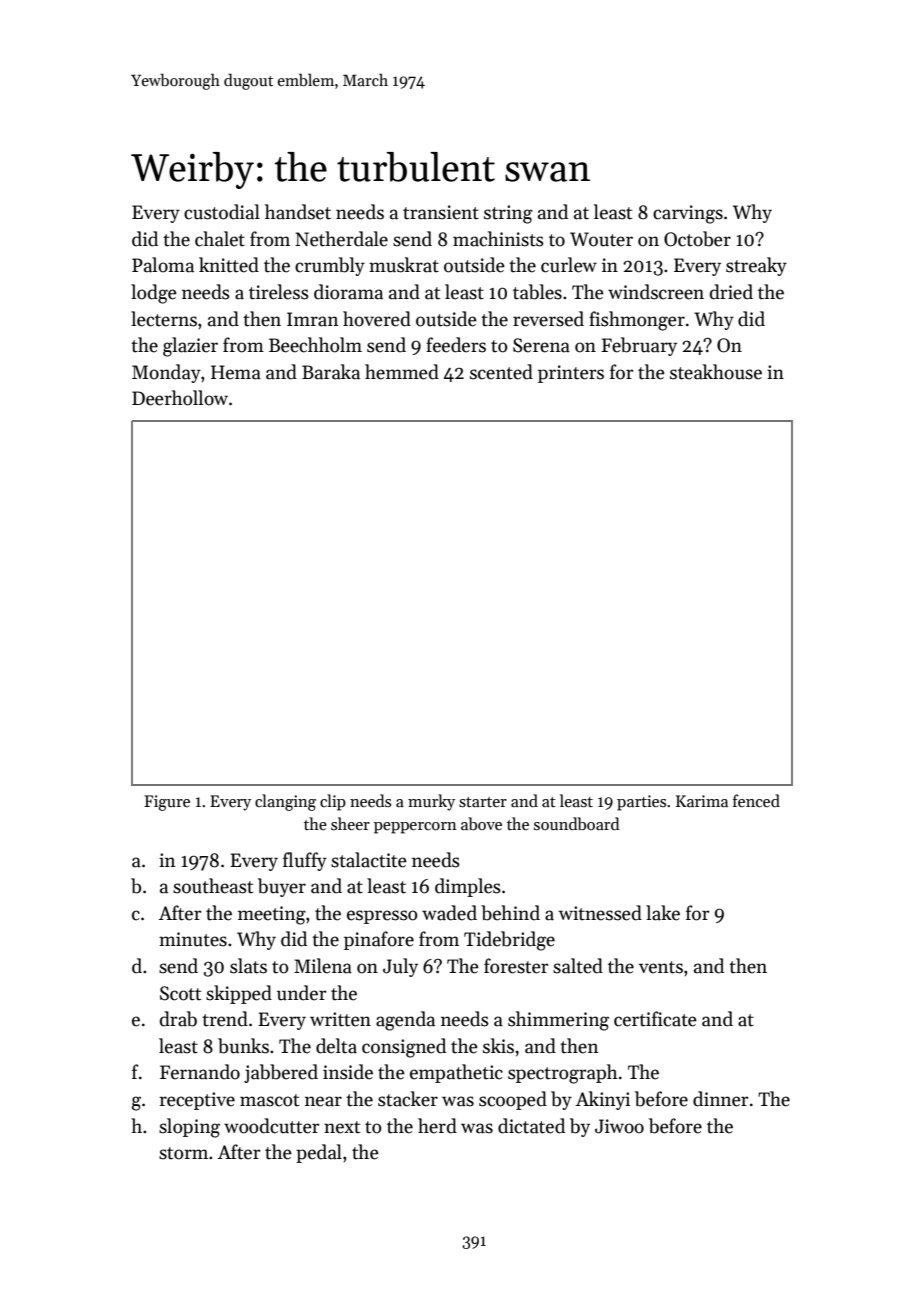  Describe the element at coordinates (369, 860) in the document. I see `stalactite` at that location.
